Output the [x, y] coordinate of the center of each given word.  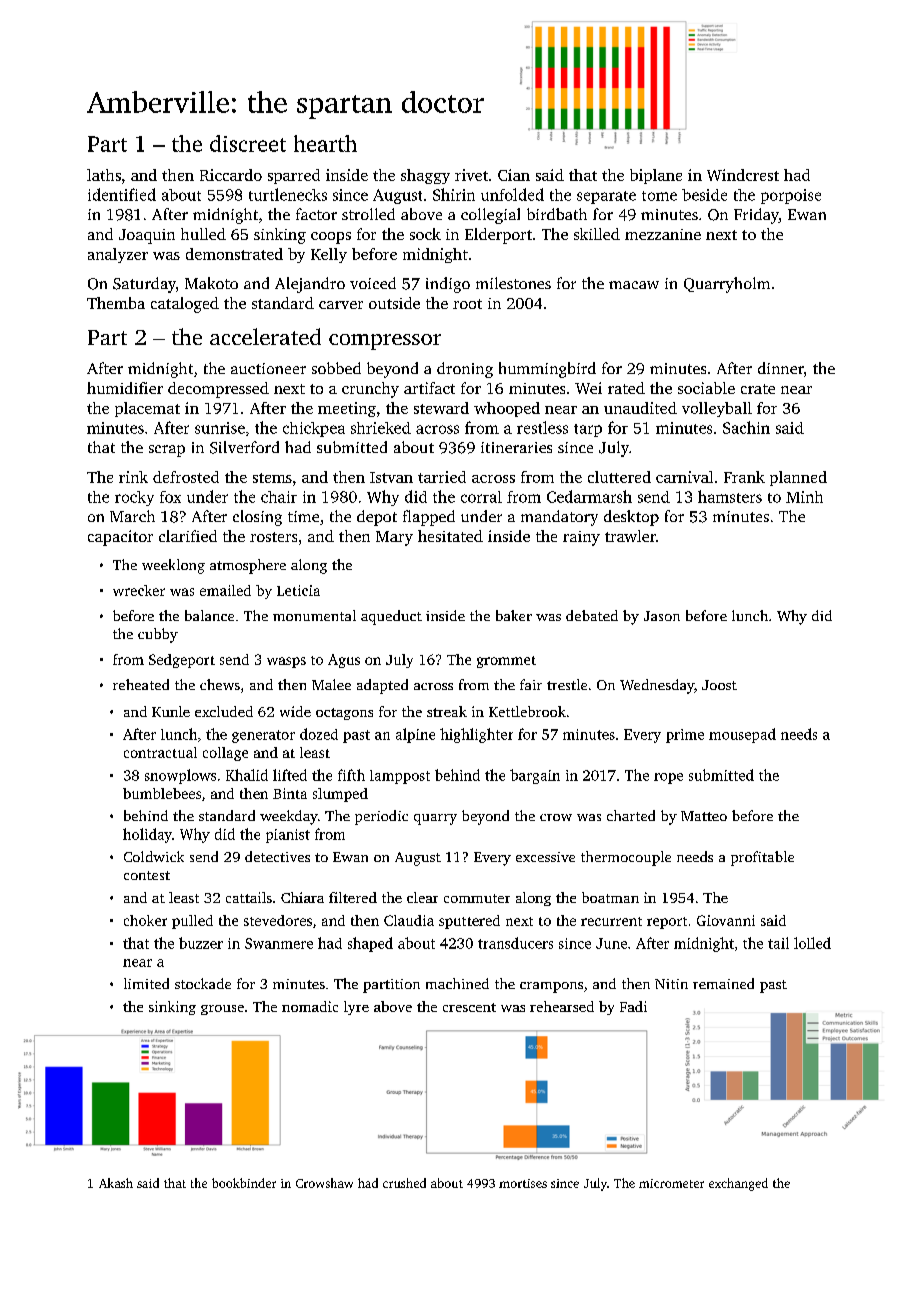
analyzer [118, 255]
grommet [506, 662]
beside [704, 195]
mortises [523, 1183]
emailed [225, 590]
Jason [662, 616]
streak [447, 711]
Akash [116, 1183]
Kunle [171, 711]
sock [425, 234]
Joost [719, 685]
